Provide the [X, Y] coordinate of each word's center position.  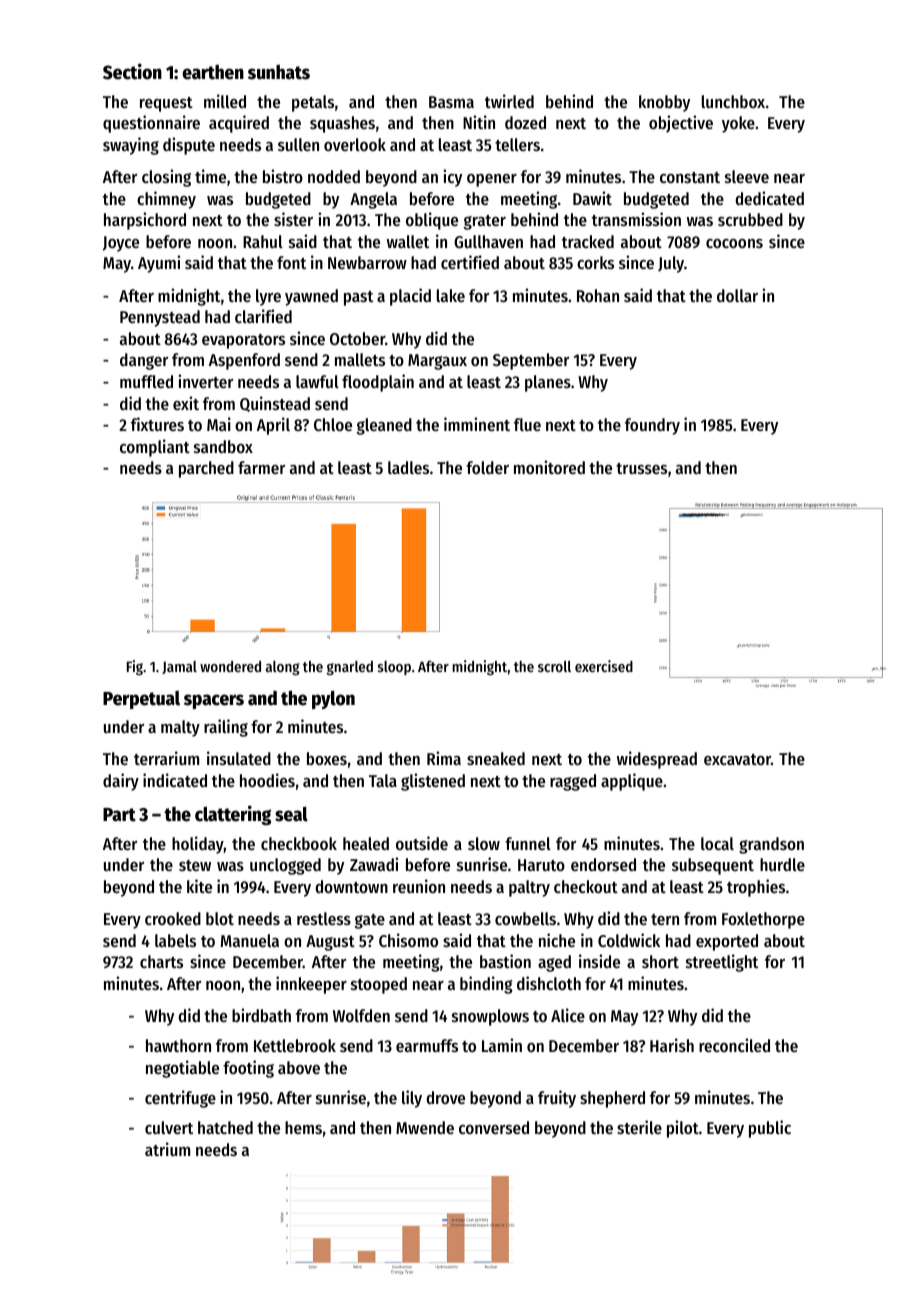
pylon [333, 700]
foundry [652, 426]
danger [144, 361]
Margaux [437, 362]
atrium [167, 1149]
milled [225, 101]
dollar [737, 295]
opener [492, 180]
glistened [433, 782]
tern [665, 919]
